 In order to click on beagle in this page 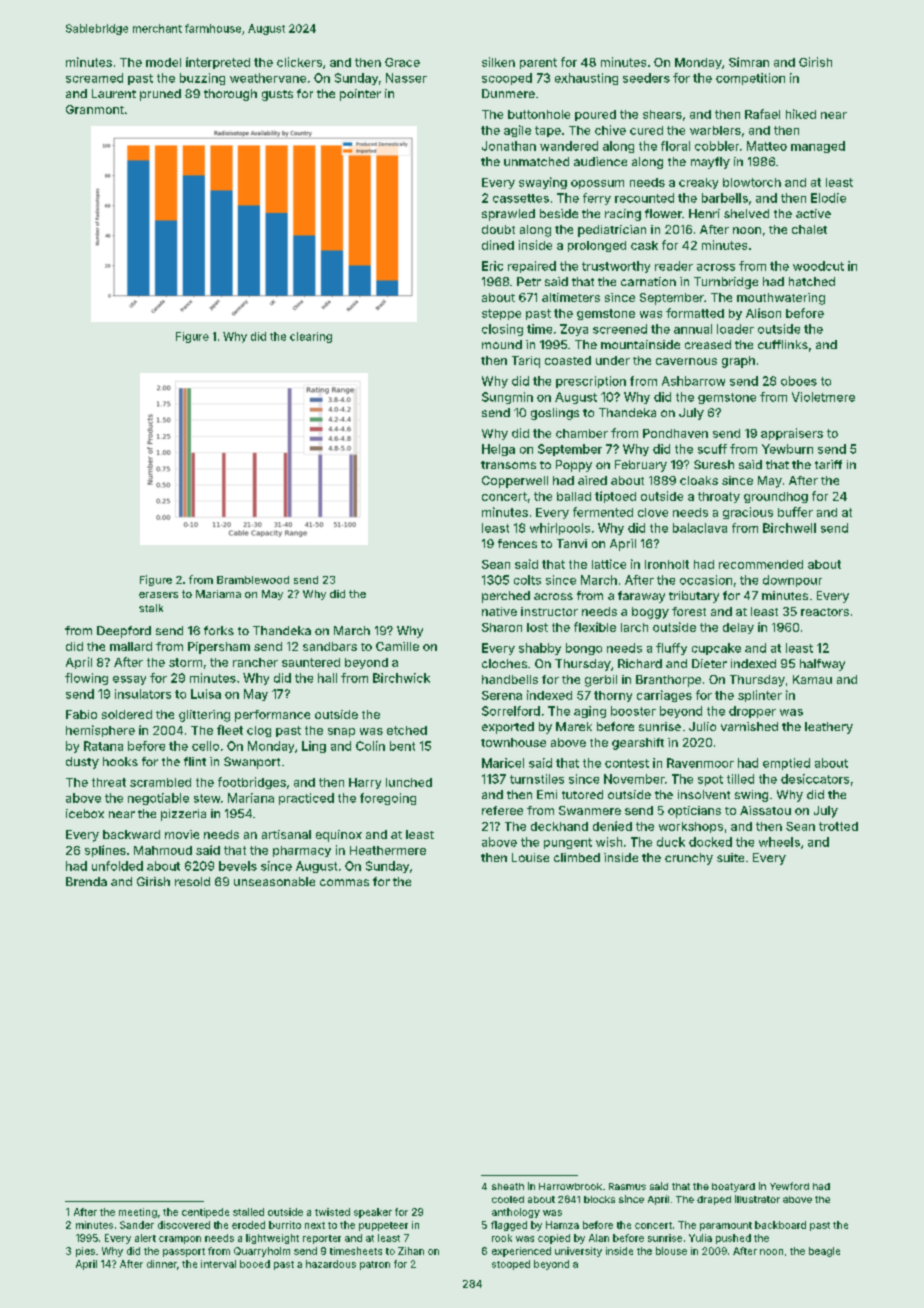, I will do `click(824, 1252)`.
